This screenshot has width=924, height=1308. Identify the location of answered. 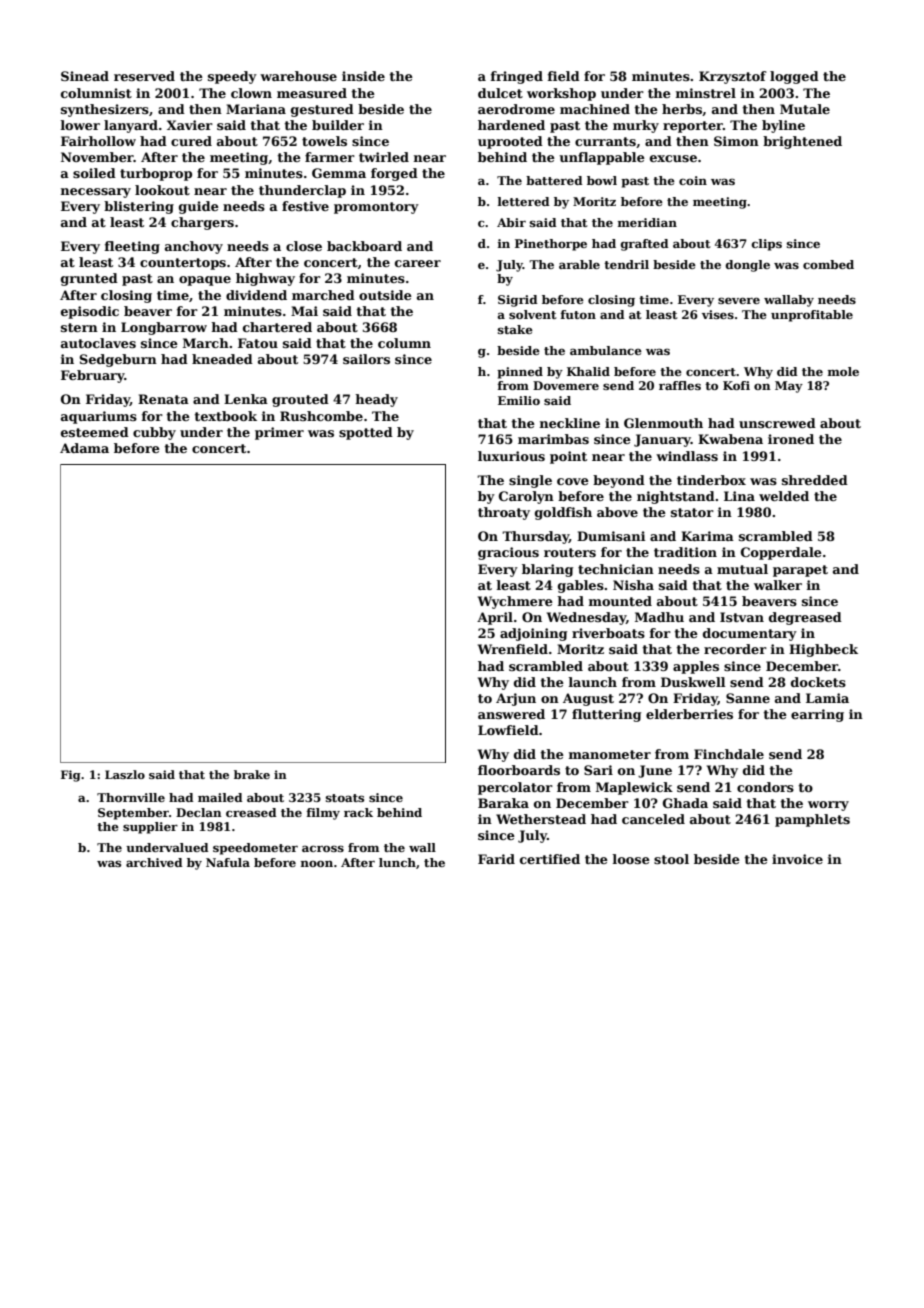
(511, 714).
